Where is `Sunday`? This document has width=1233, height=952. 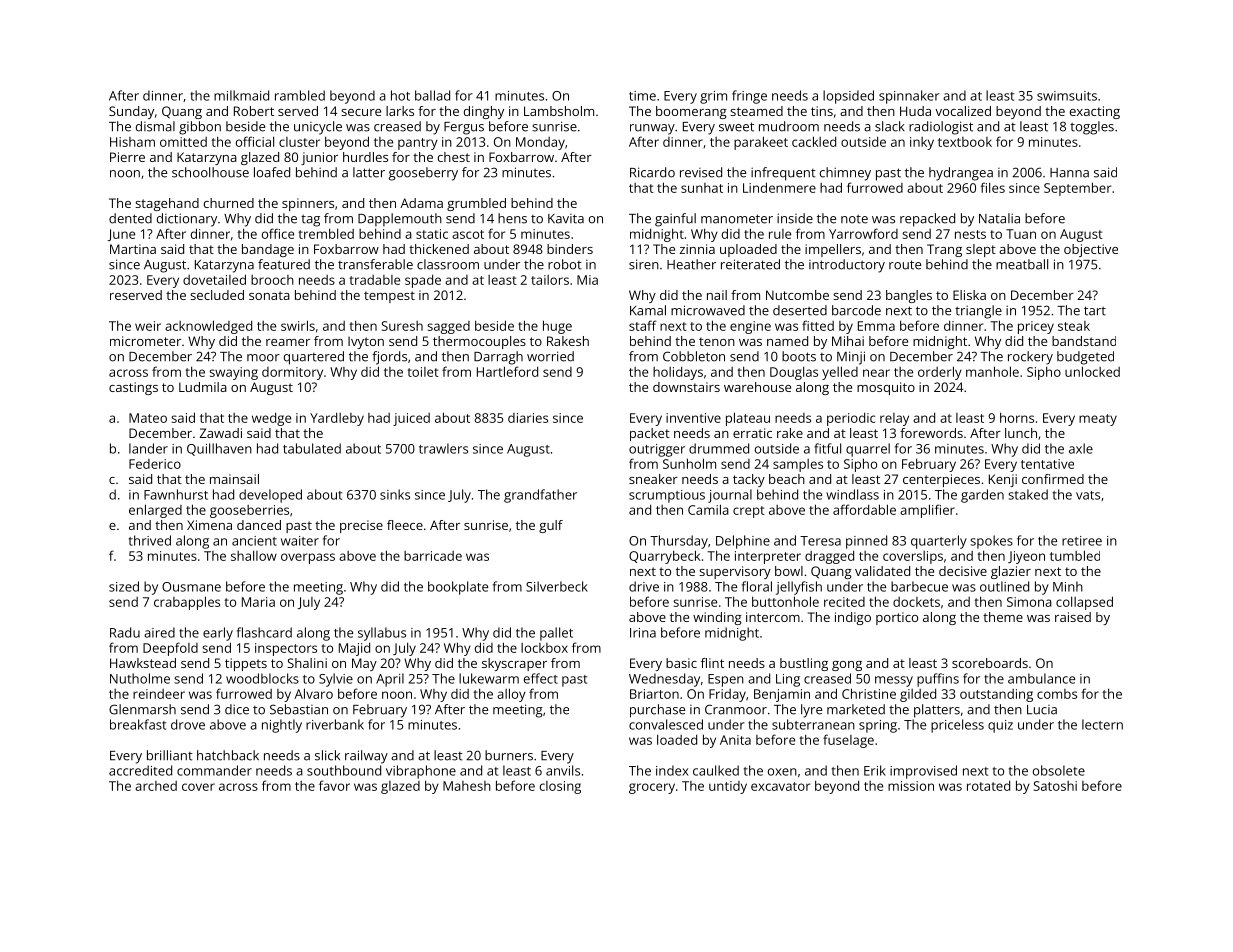 Sunday is located at coordinates (131, 112).
